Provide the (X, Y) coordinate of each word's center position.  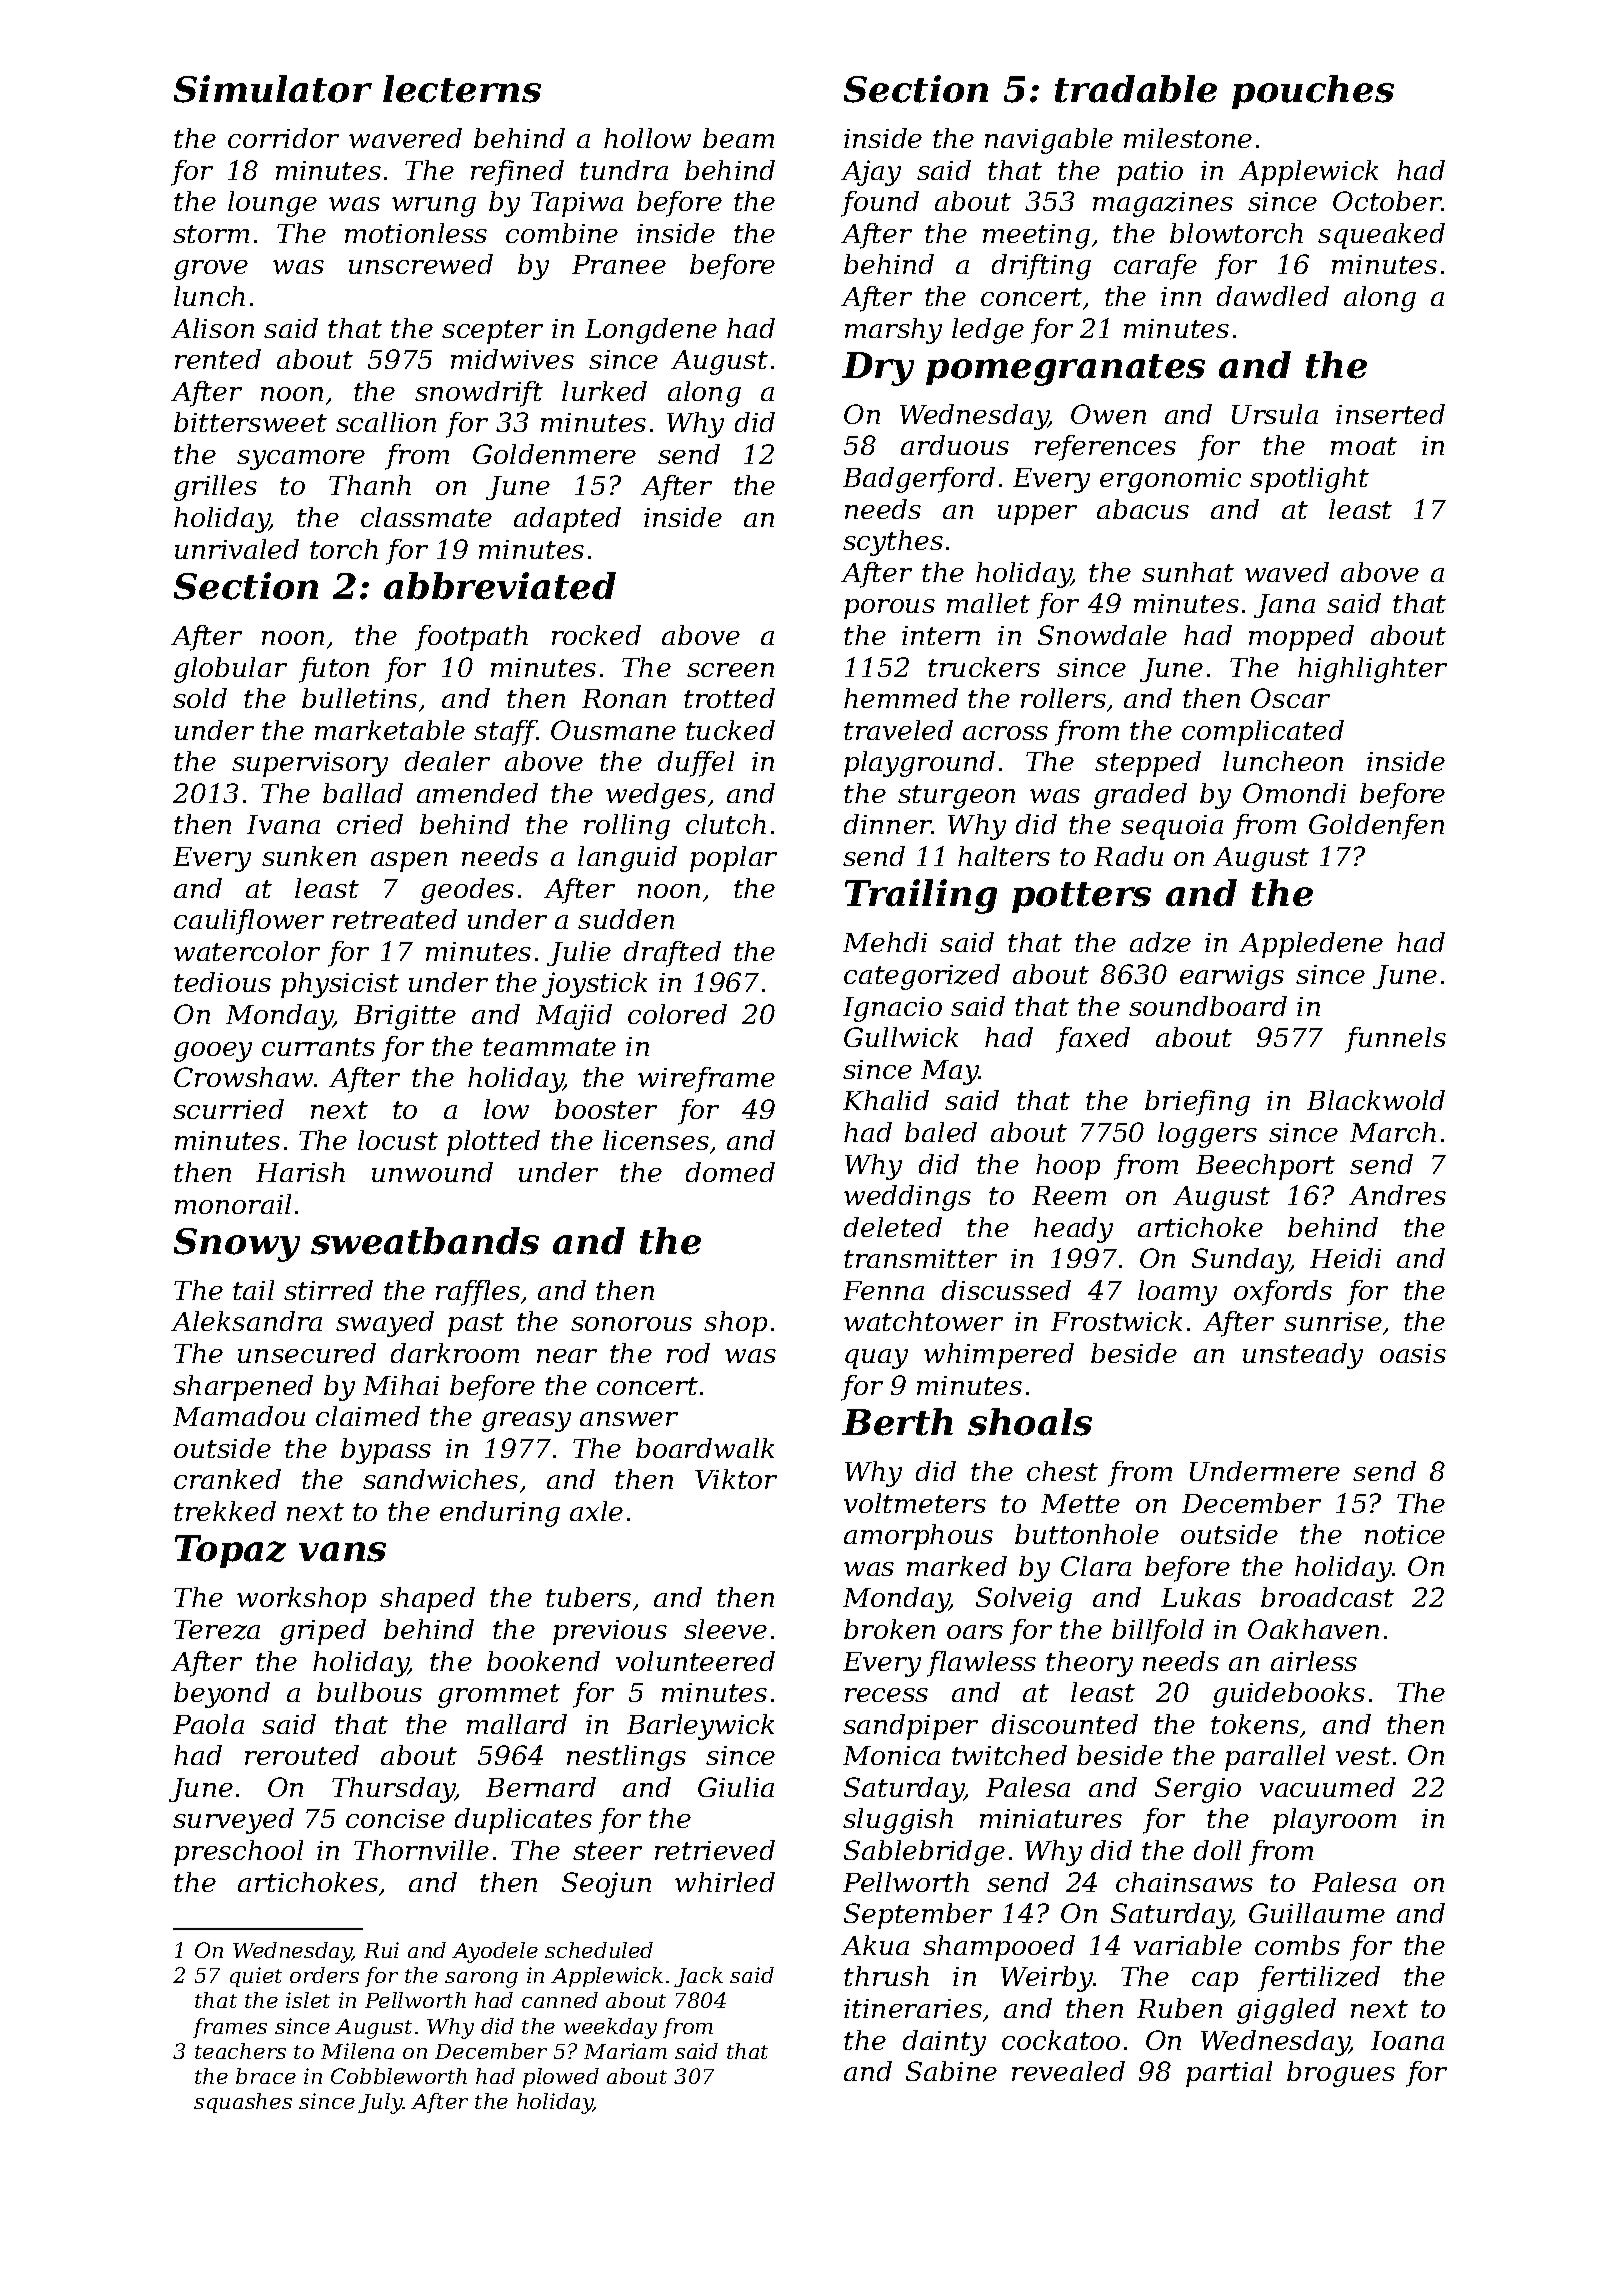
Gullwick (901, 1037)
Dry (878, 369)
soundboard (1208, 1006)
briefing (1197, 1103)
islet (308, 2000)
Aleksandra (246, 1321)
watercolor (247, 951)
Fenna (883, 1290)
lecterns (462, 89)
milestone (1188, 138)
